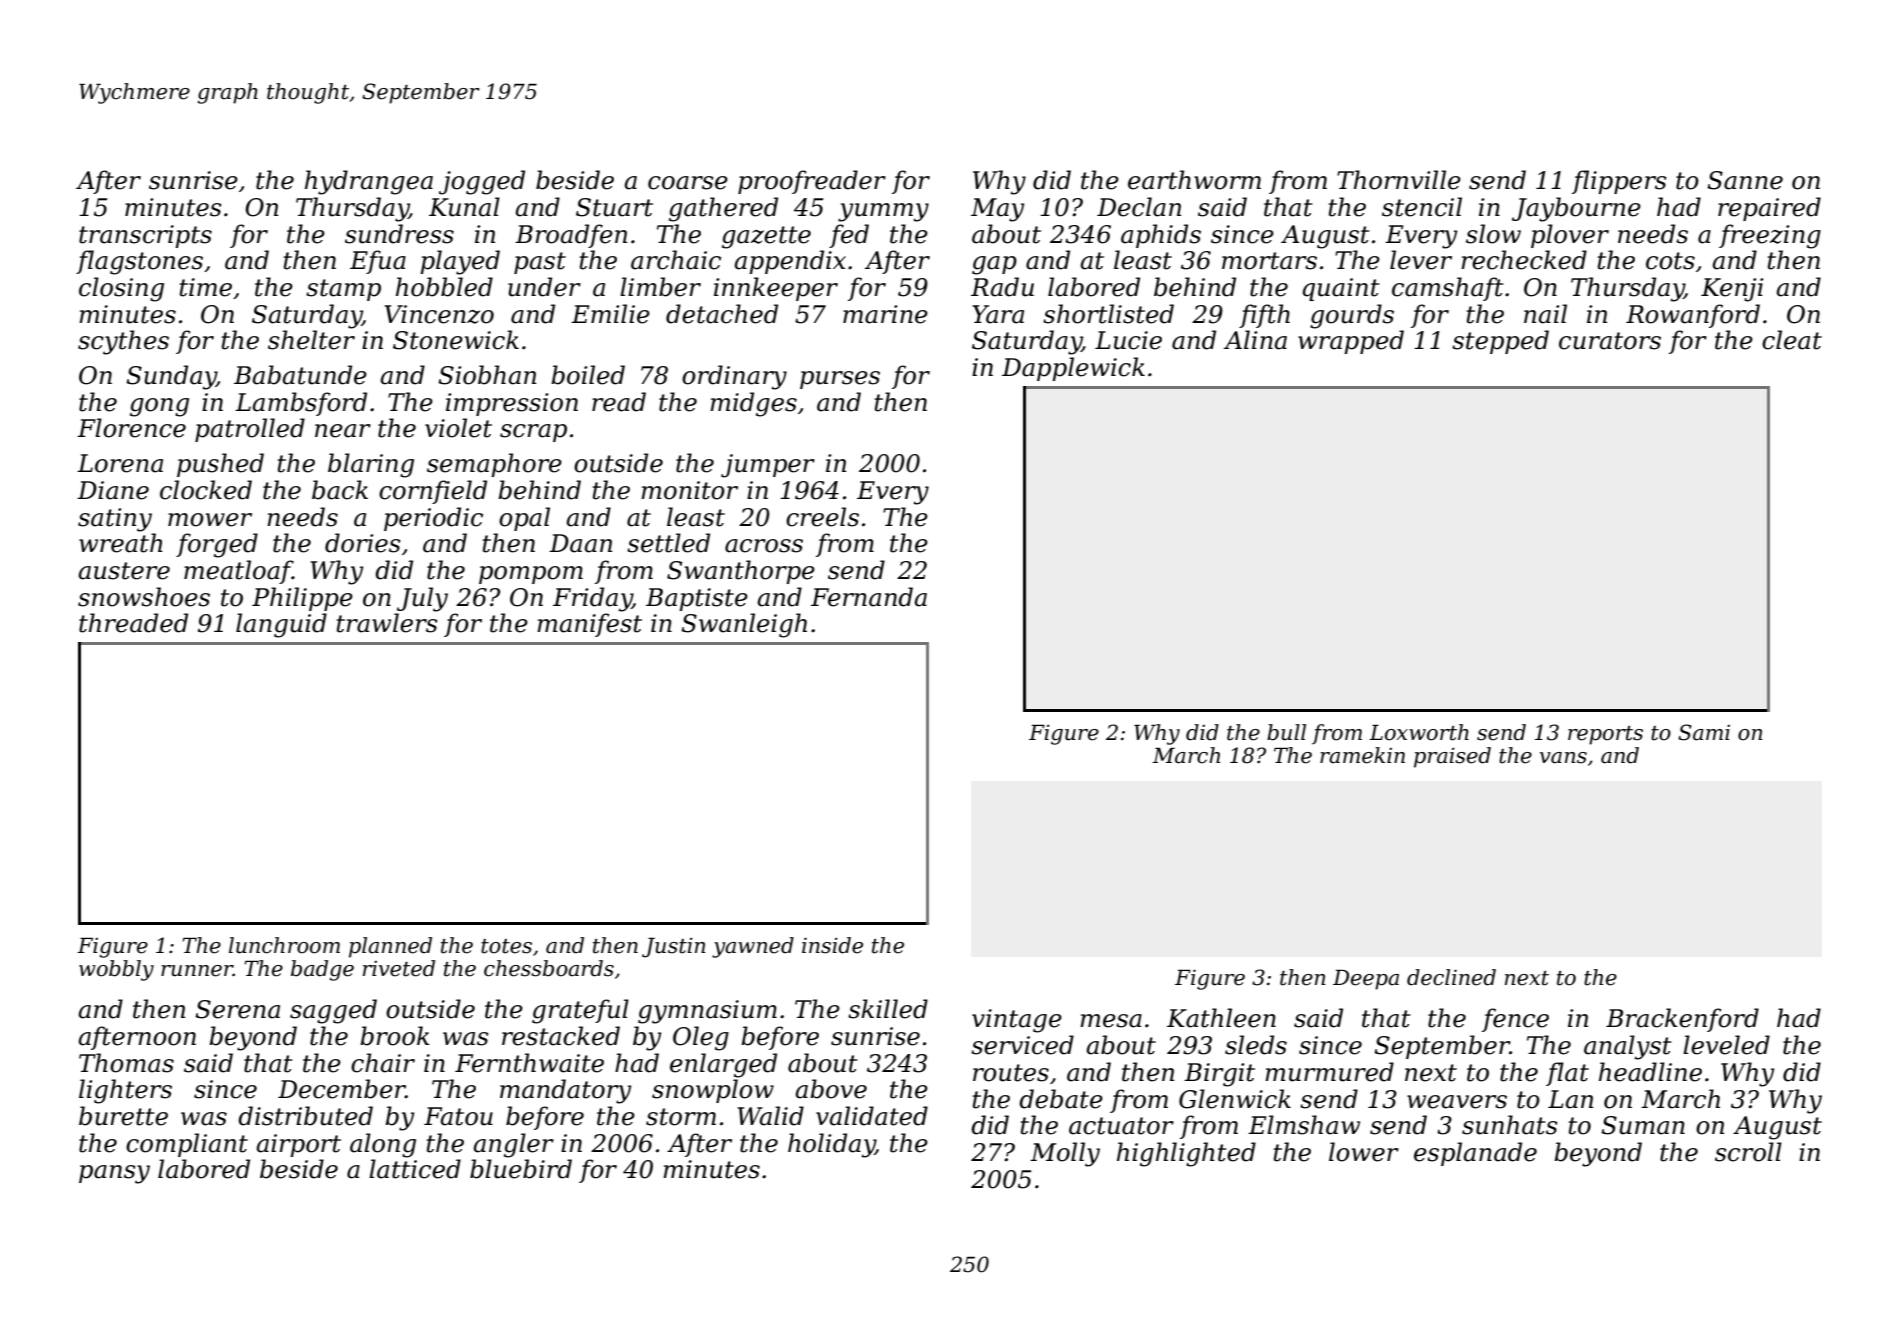 This page has height=1343, width=1900. What do you see at coordinates (998, 314) in the page?
I see `Yara` at bounding box center [998, 314].
